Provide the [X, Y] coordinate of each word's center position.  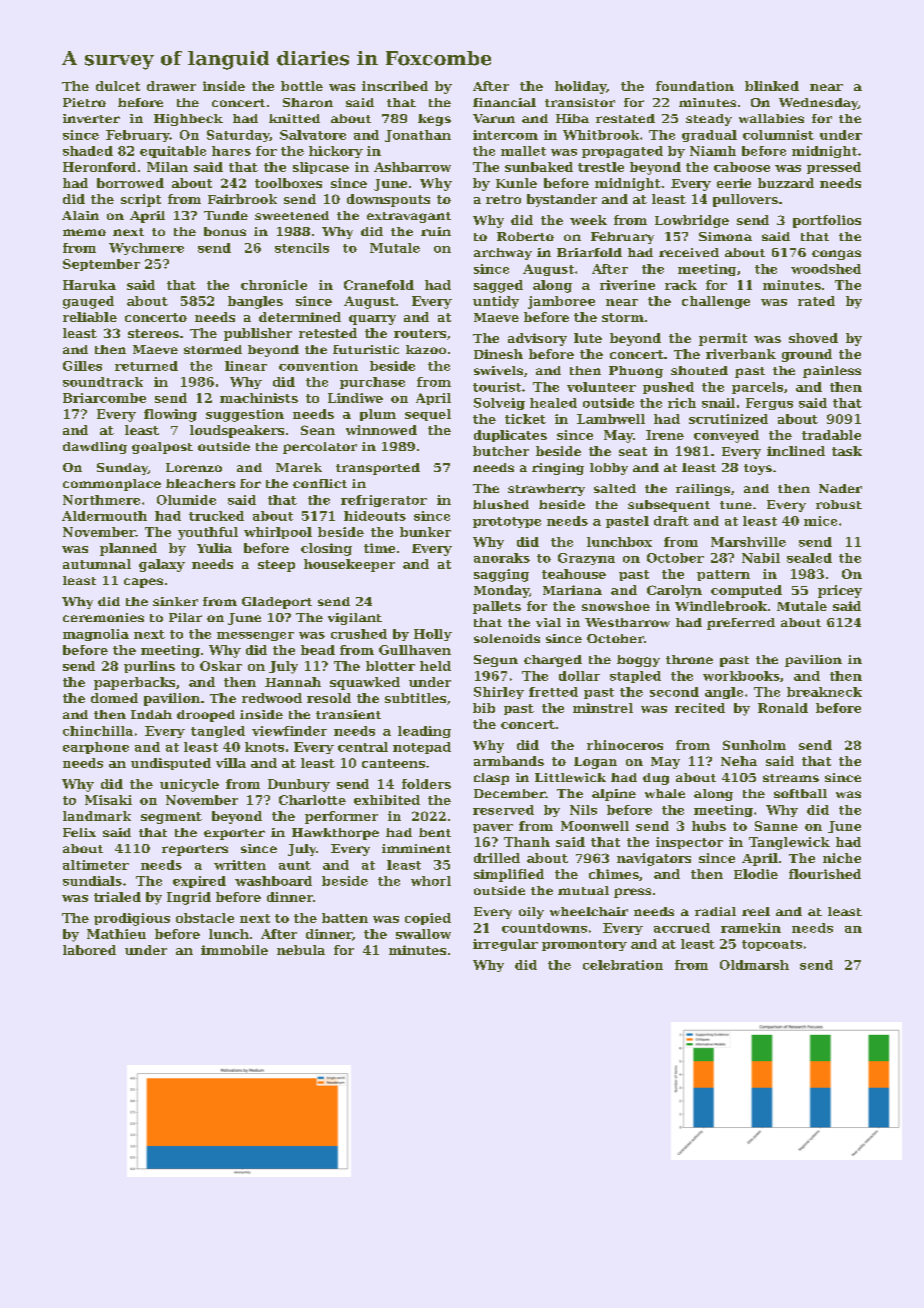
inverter [91, 118]
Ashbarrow [412, 167]
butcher [501, 451]
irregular [505, 945]
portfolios [827, 221]
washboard [273, 881]
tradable [831, 435]
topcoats [772, 945]
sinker [175, 601]
